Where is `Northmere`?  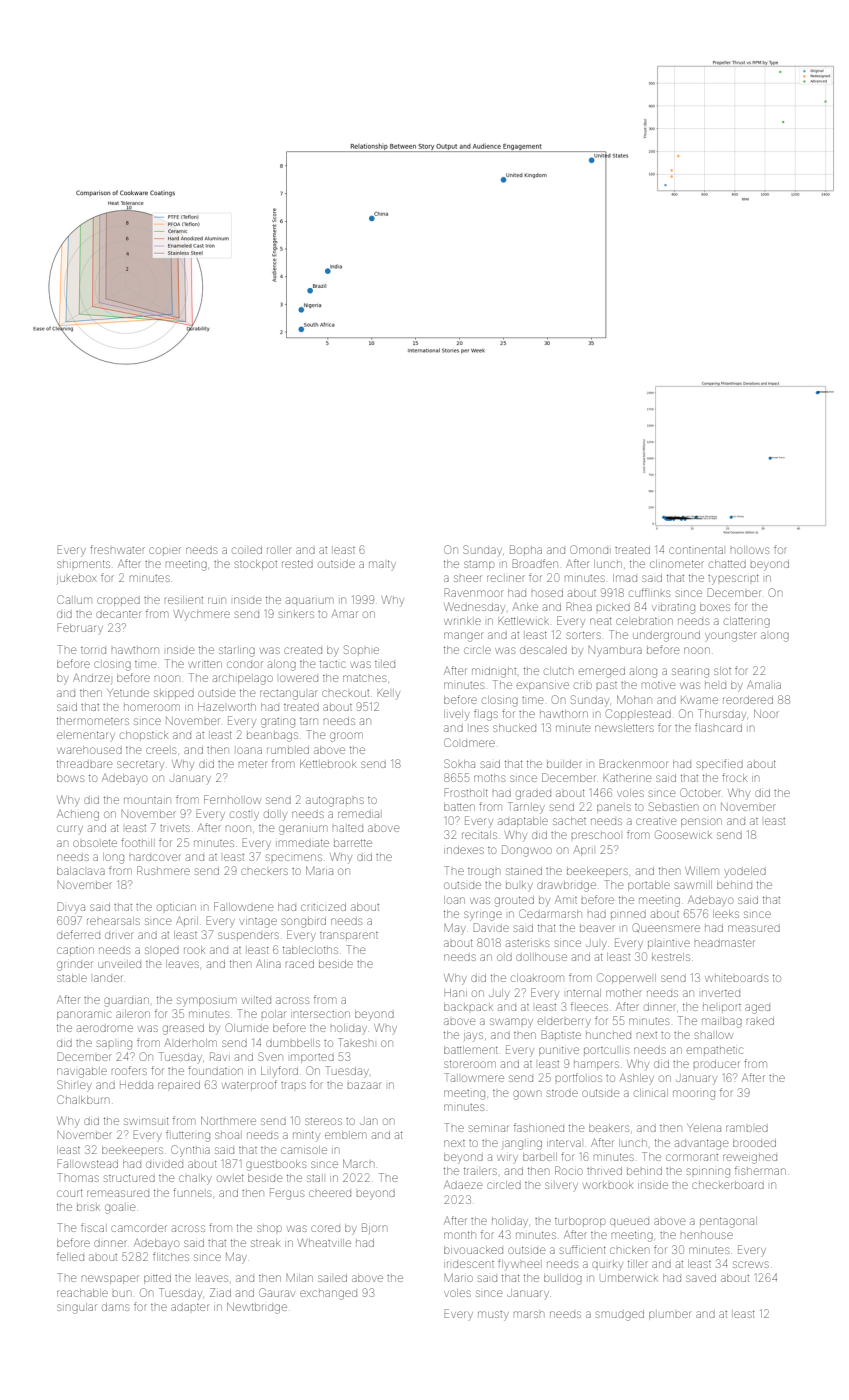
Northmere is located at coordinates (228, 1120).
